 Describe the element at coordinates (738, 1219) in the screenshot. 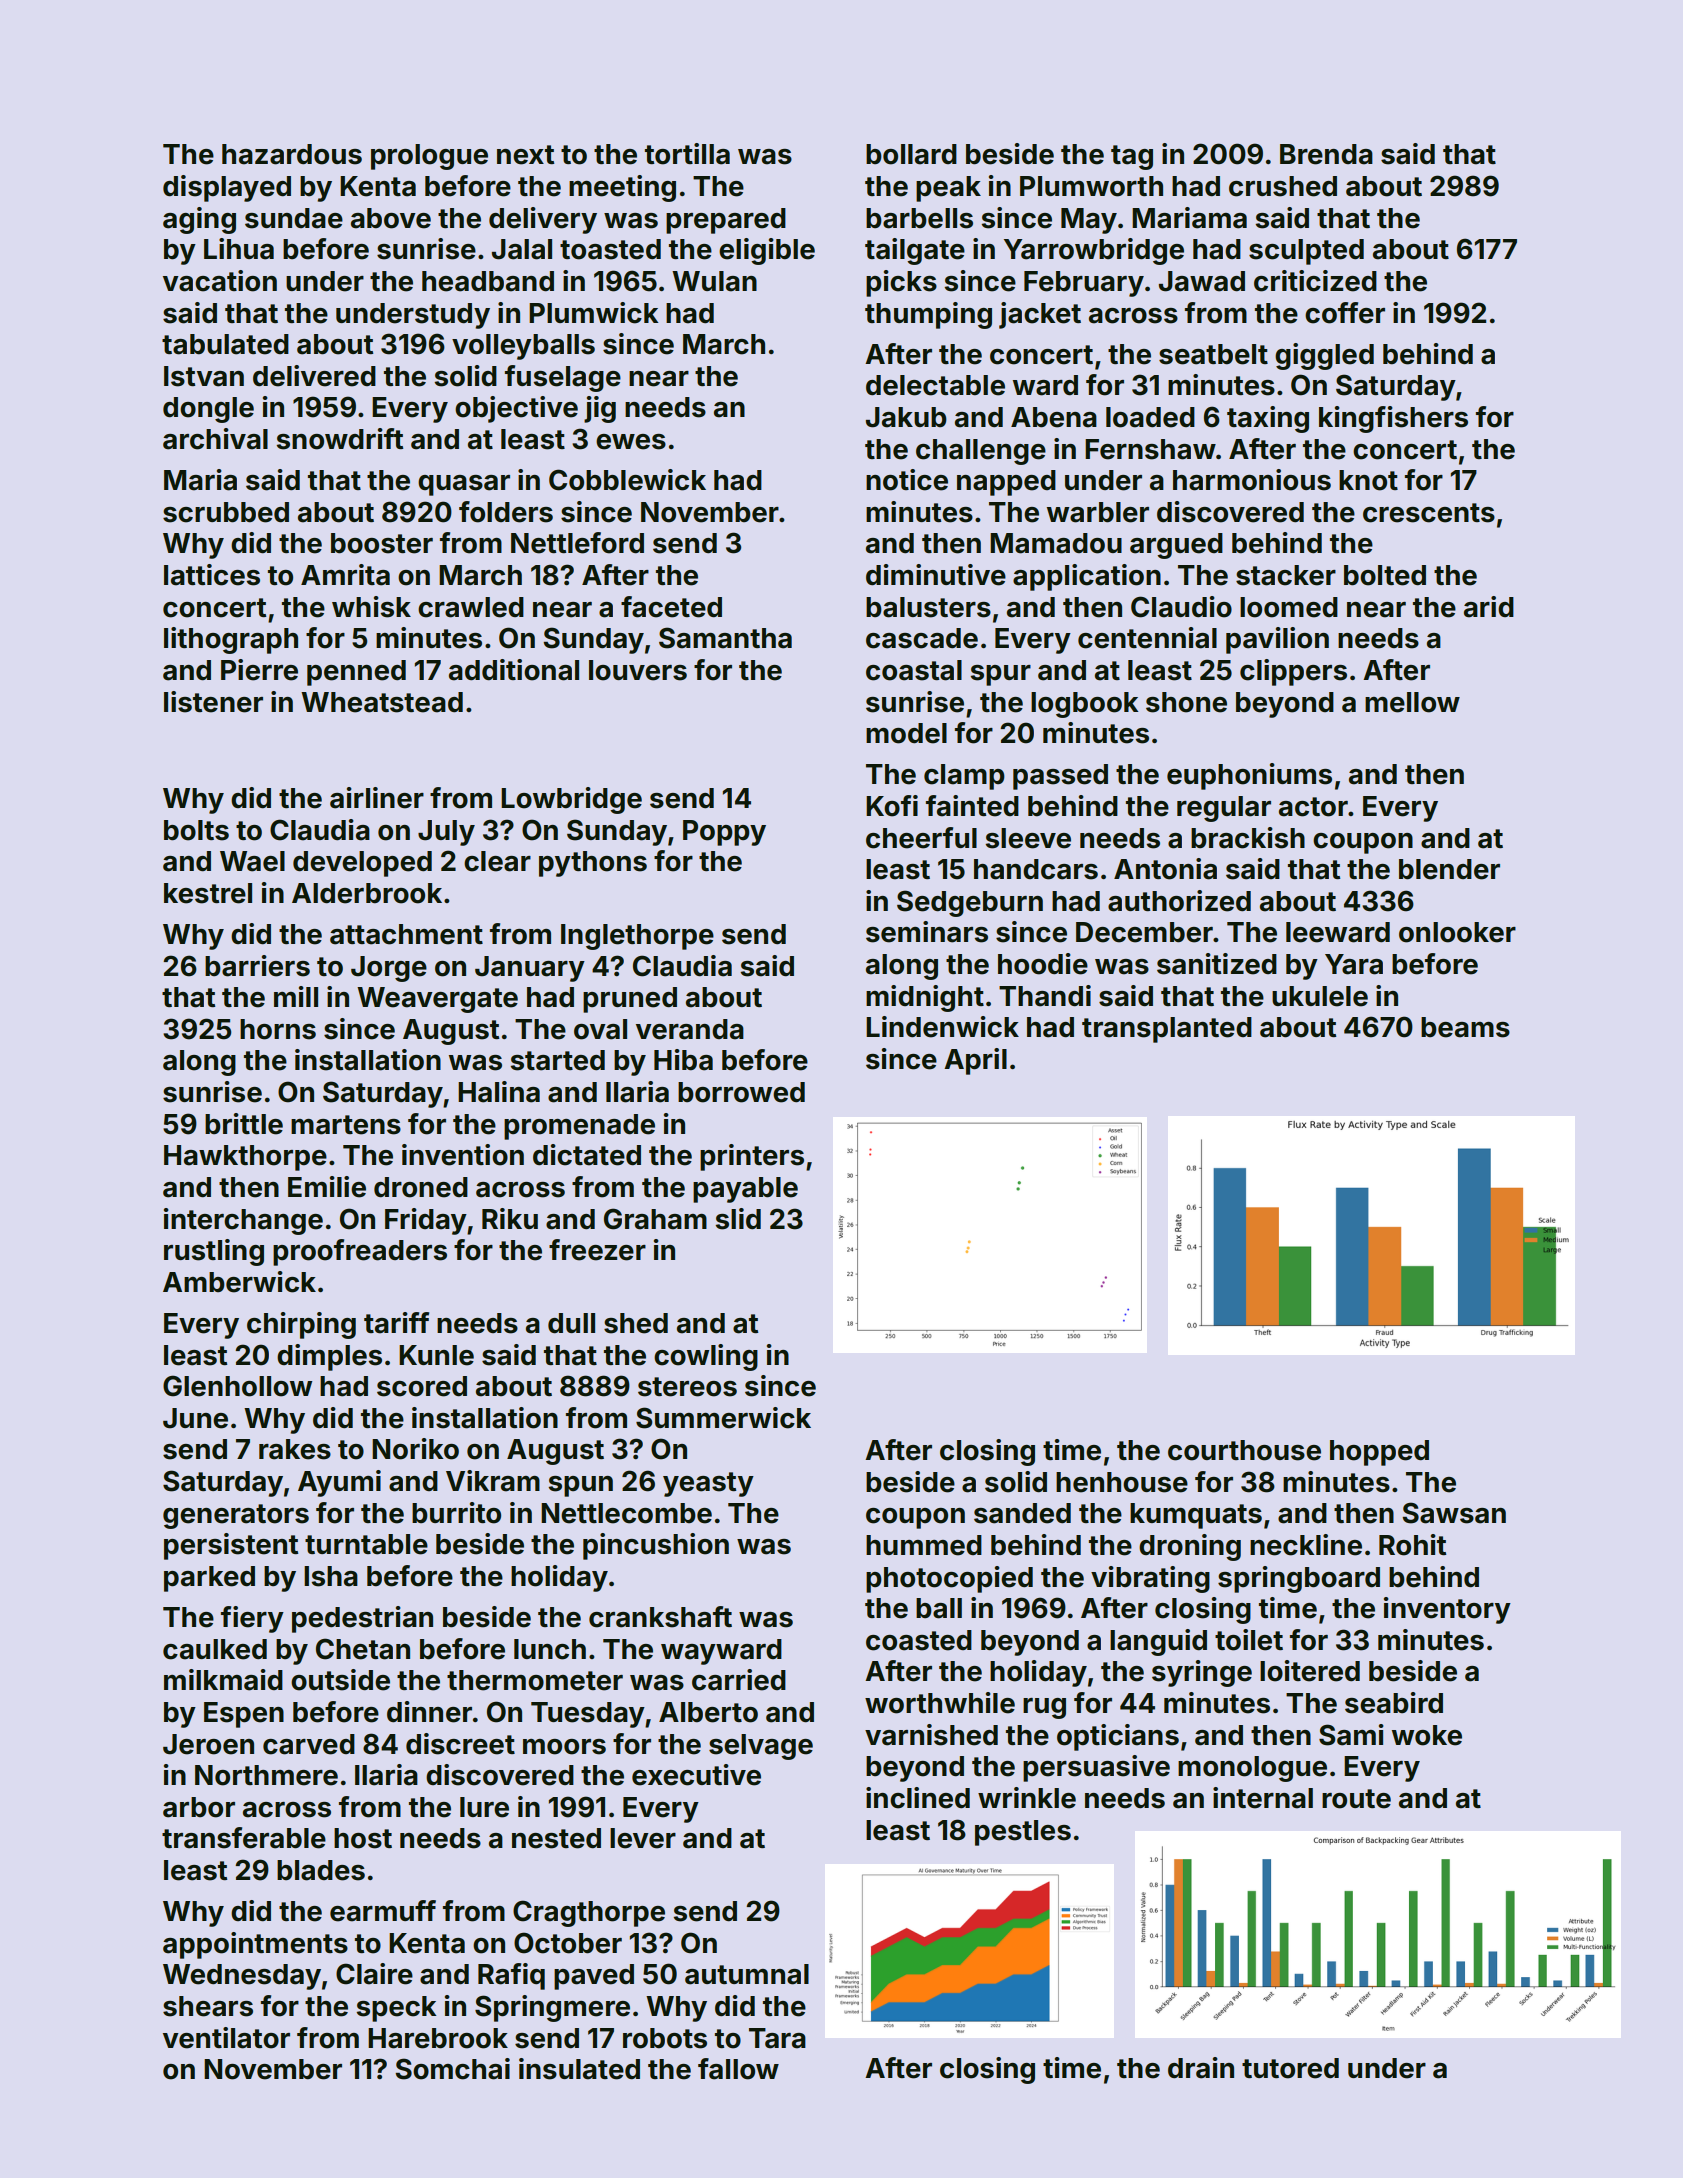

I see `slid` at that location.
